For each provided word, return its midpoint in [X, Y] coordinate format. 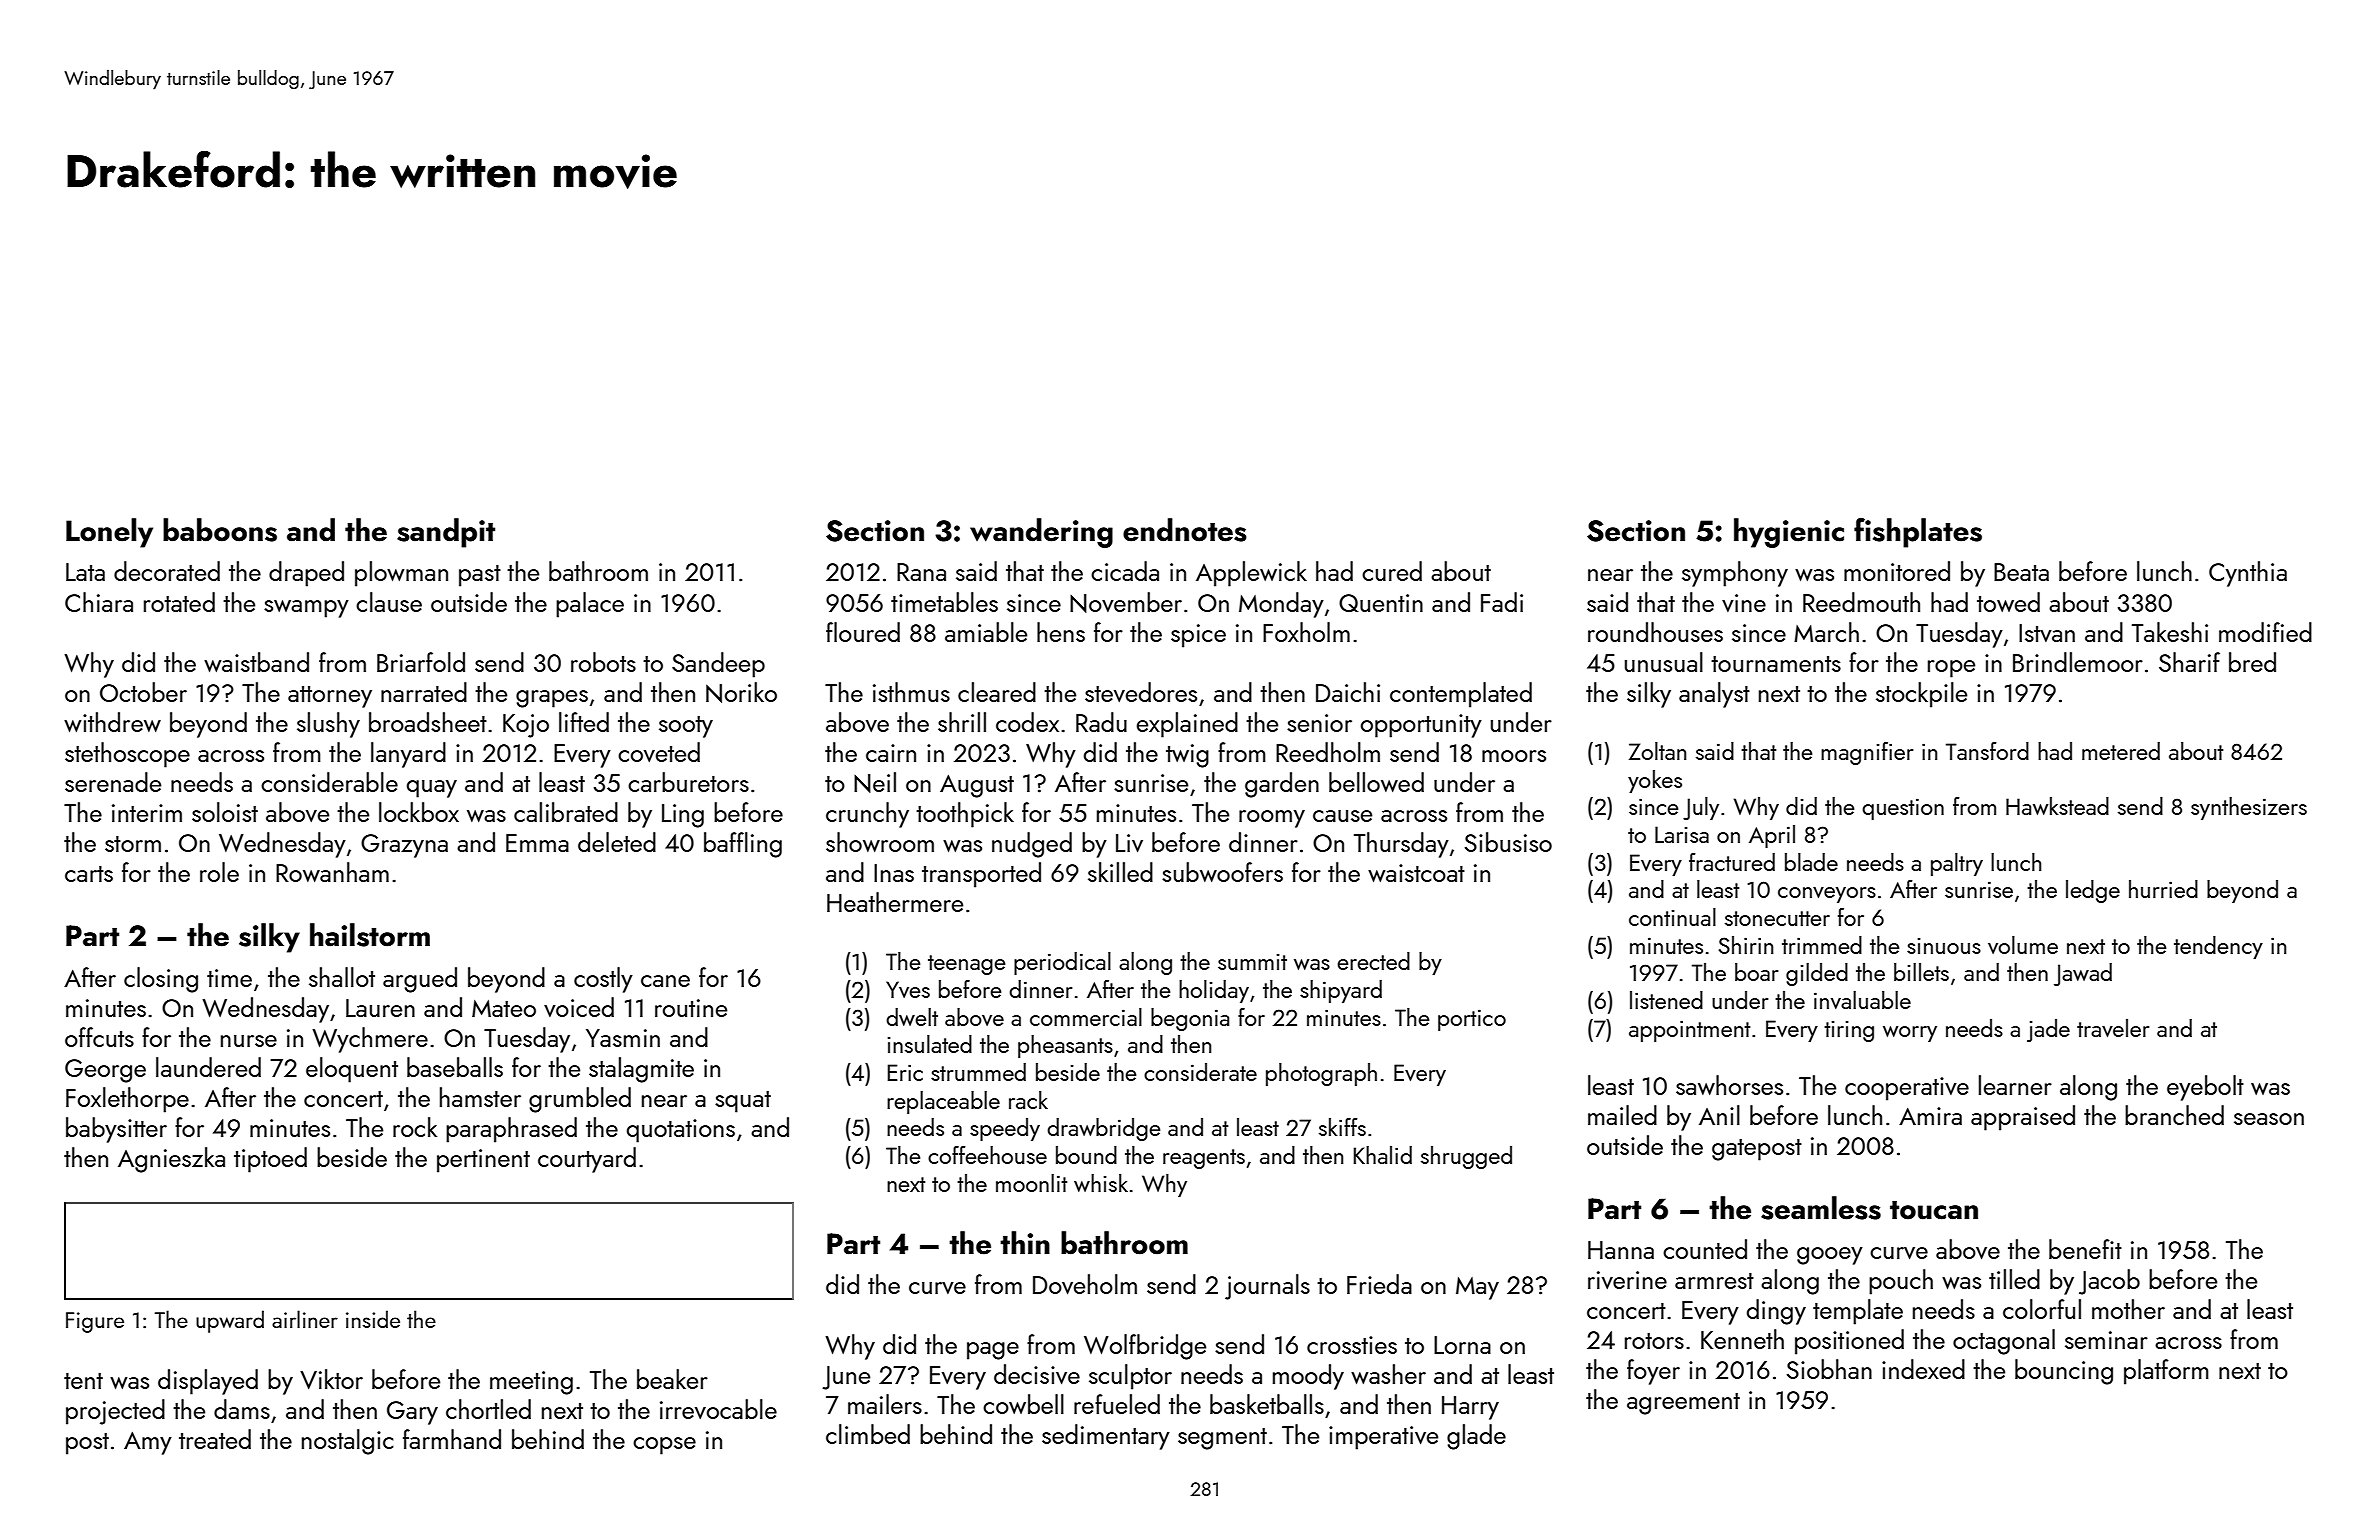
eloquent [352, 1070]
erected [1373, 961]
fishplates [1918, 533]
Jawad [2083, 974]
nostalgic [347, 1442]
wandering [1041, 533]
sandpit [446, 533]
